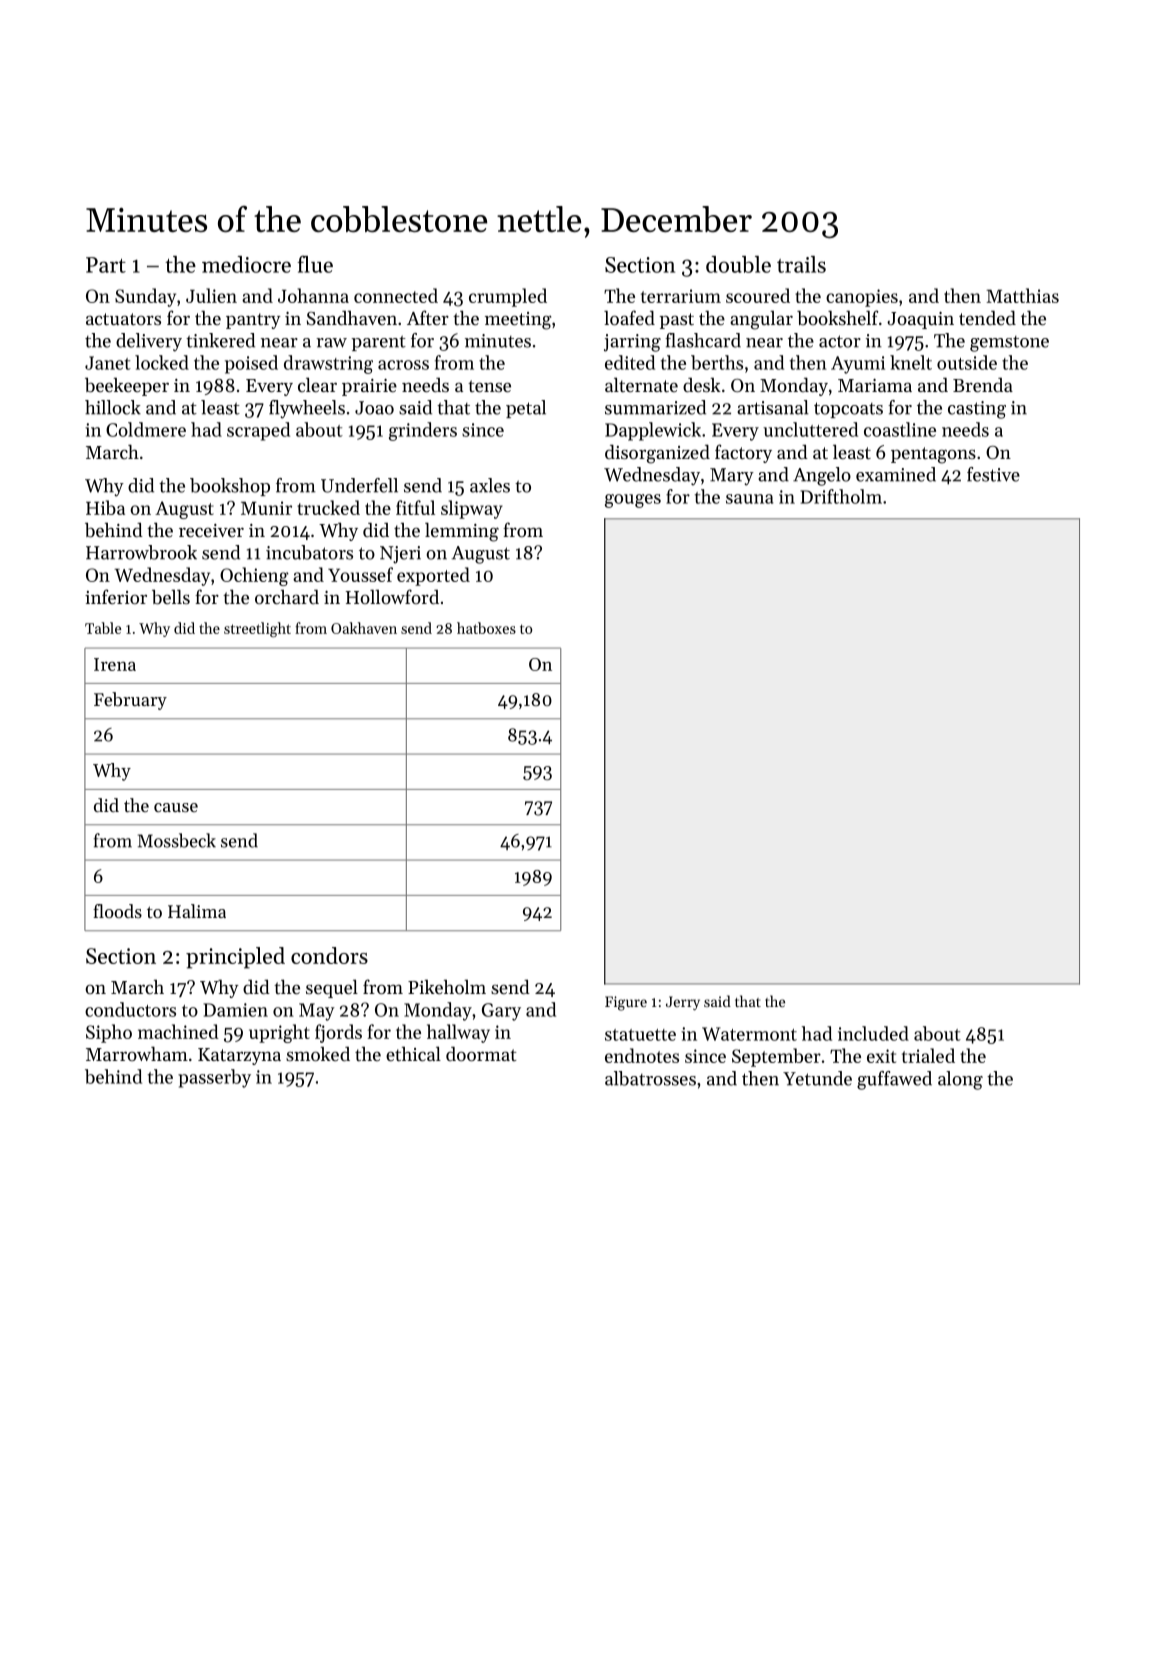 The width and height of the screenshot is (1165, 1654). Describe the element at coordinates (749, 1034) in the screenshot. I see `Watermont` at that location.
